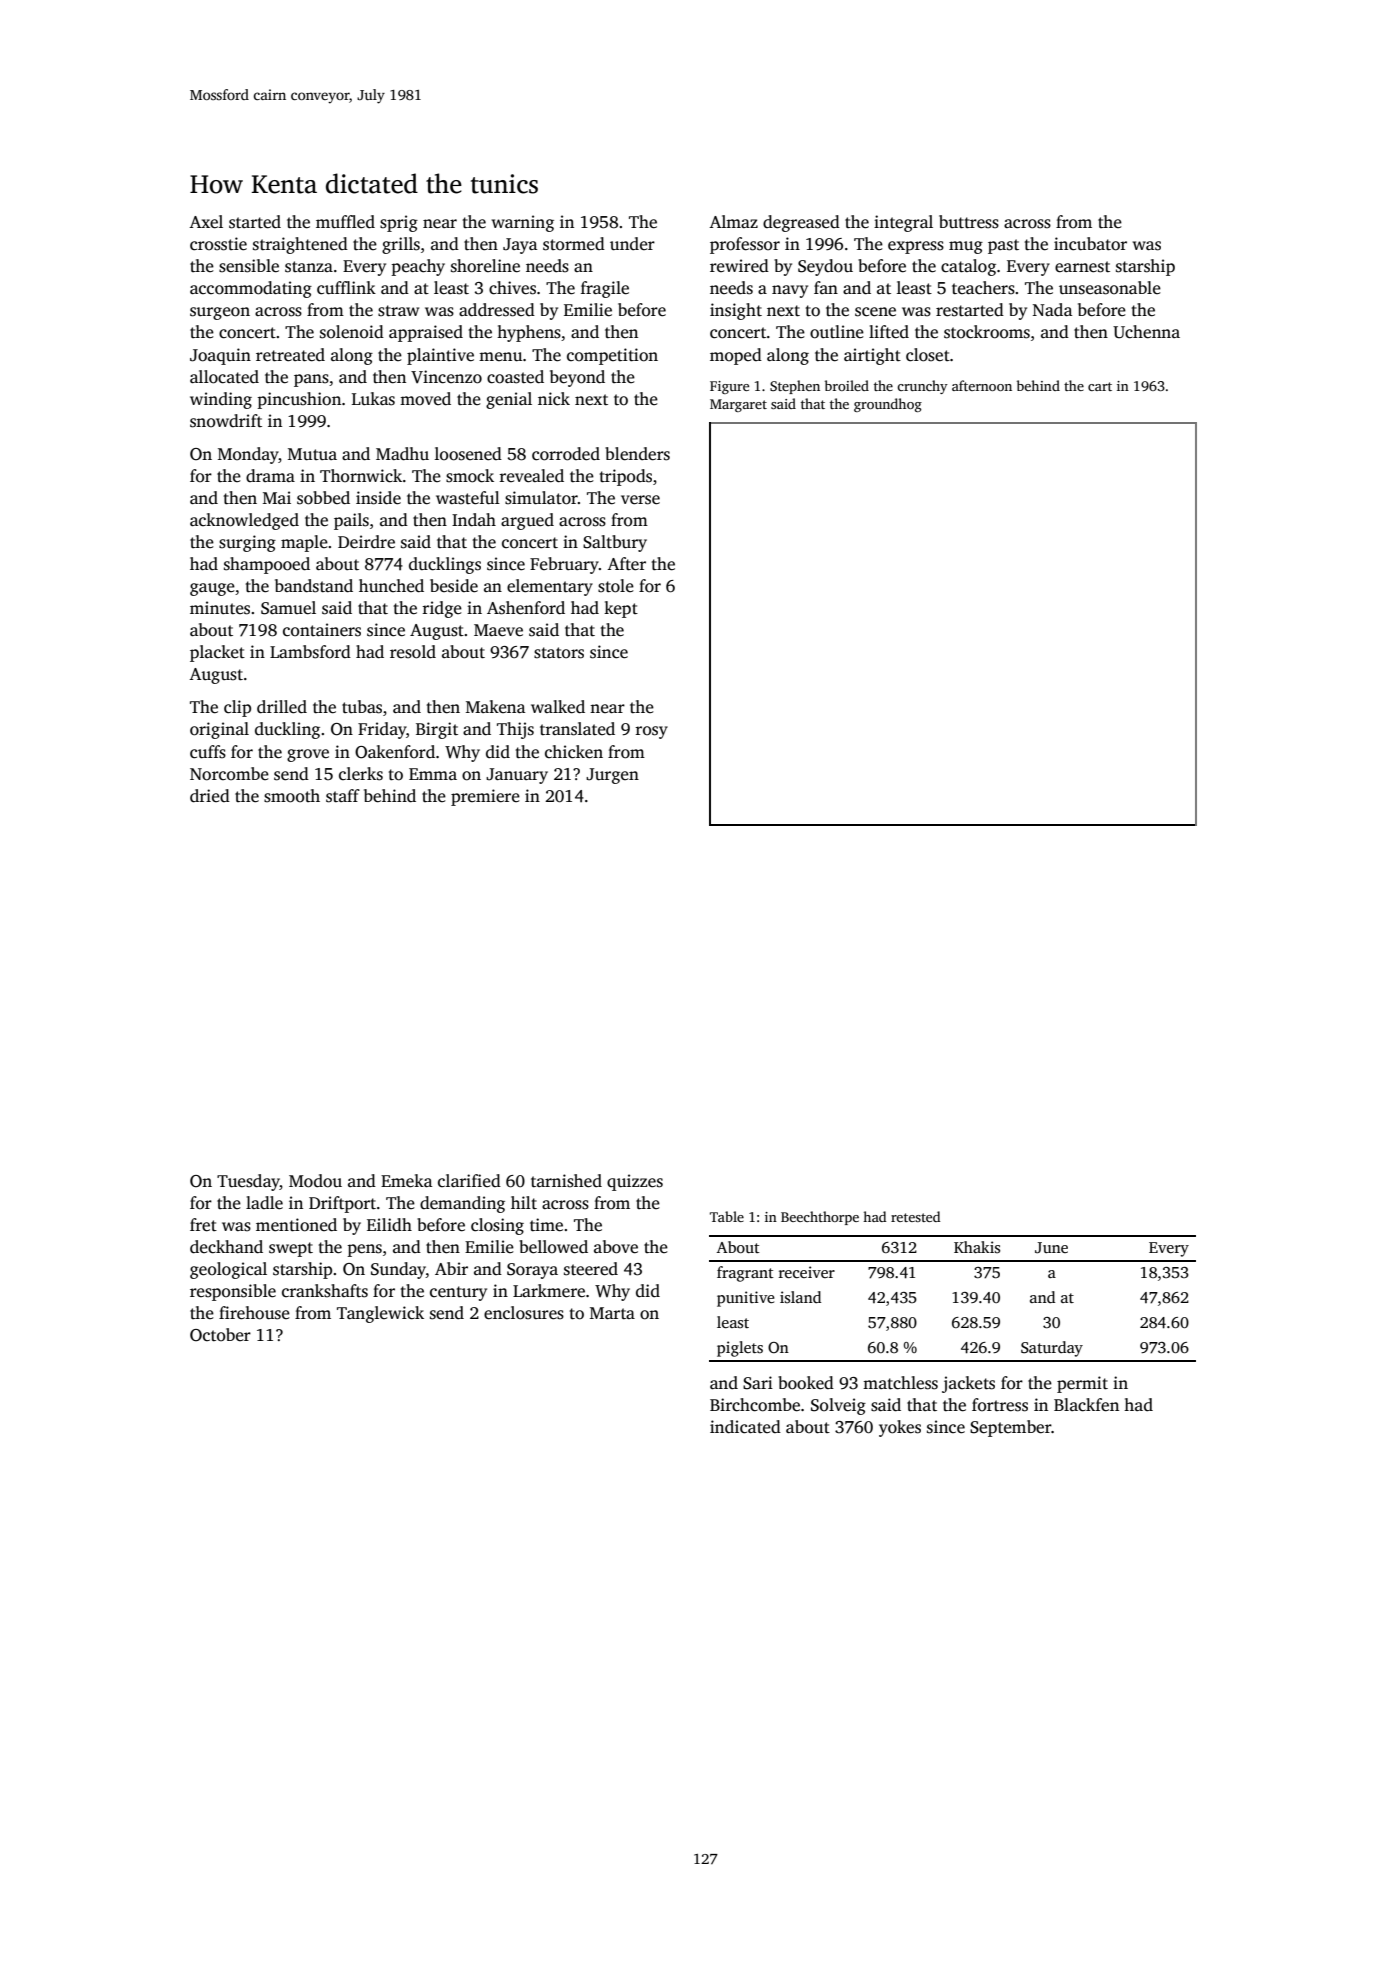  What do you see at coordinates (637, 454) in the page?
I see `blenders` at bounding box center [637, 454].
